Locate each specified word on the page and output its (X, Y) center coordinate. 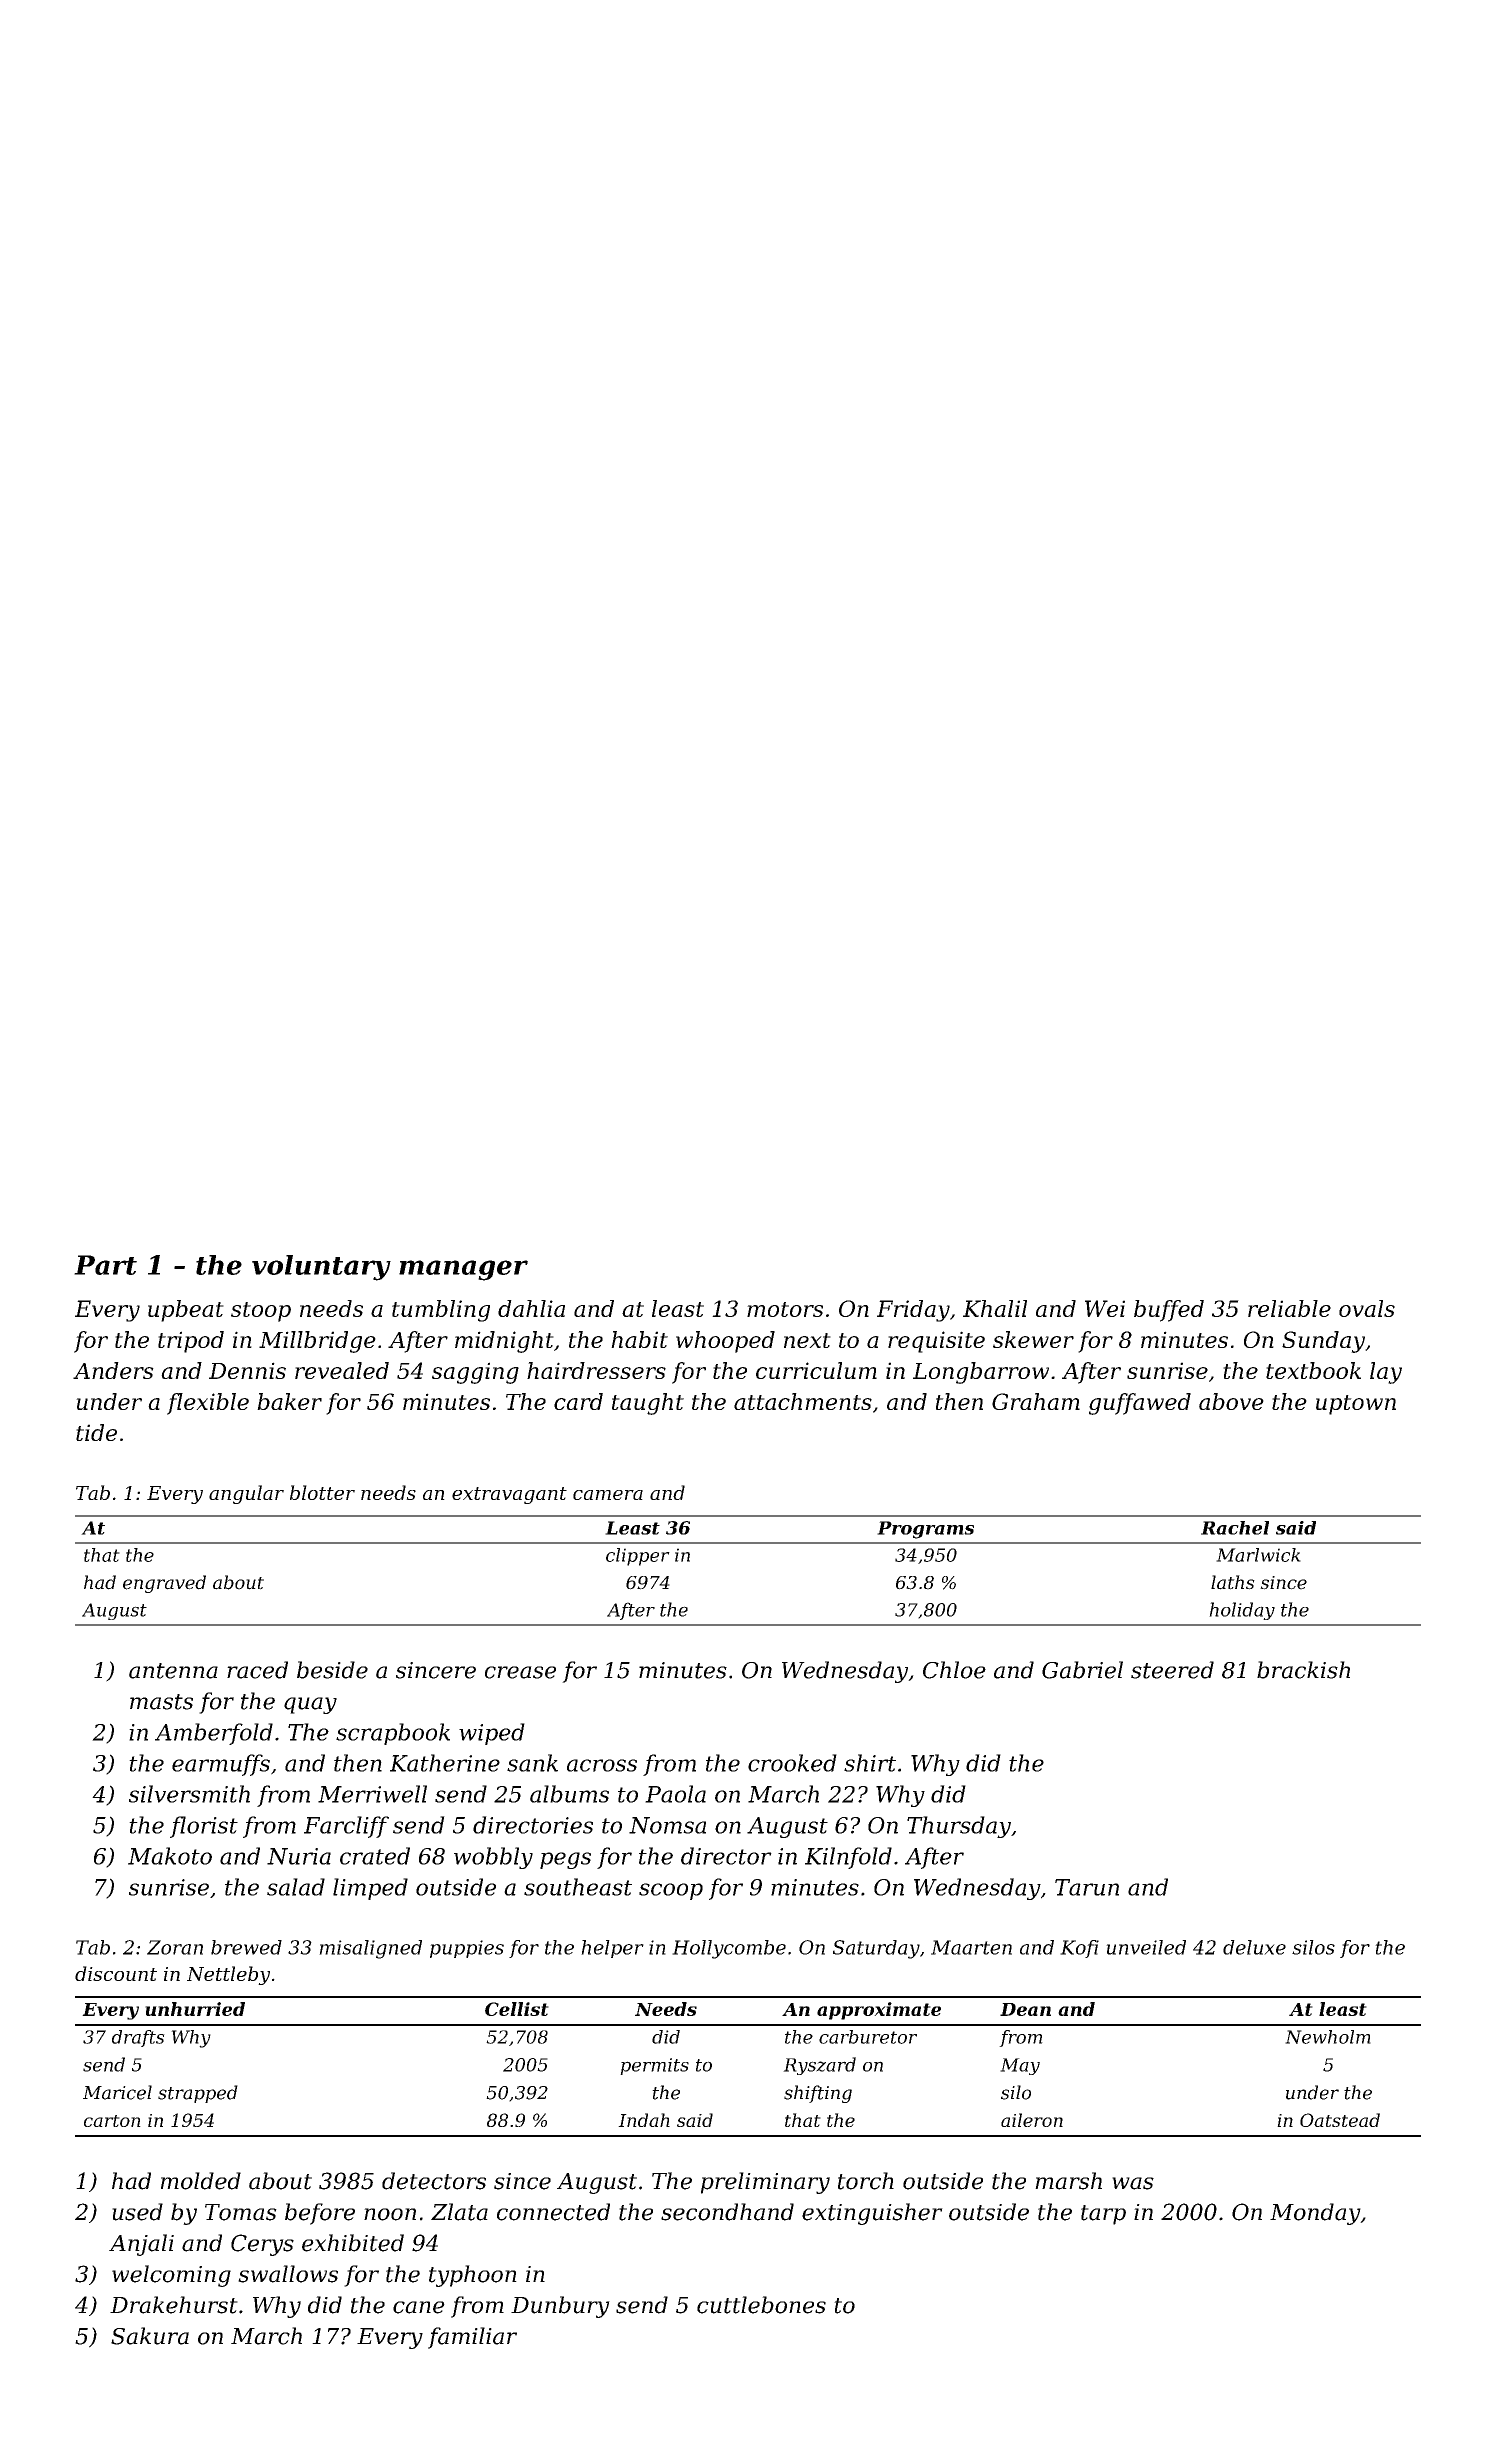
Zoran (175, 1947)
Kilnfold (848, 1858)
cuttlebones (761, 2305)
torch (866, 2181)
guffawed (1140, 1404)
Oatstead (1340, 2120)
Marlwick (1258, 1555)
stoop (261, 1312)
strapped (198, 2094)
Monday (1315, 2214)
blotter (322, 1492)
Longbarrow (981, 1373)
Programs (925, 1530)
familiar (472, 2338)
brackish (1303, 1670)
